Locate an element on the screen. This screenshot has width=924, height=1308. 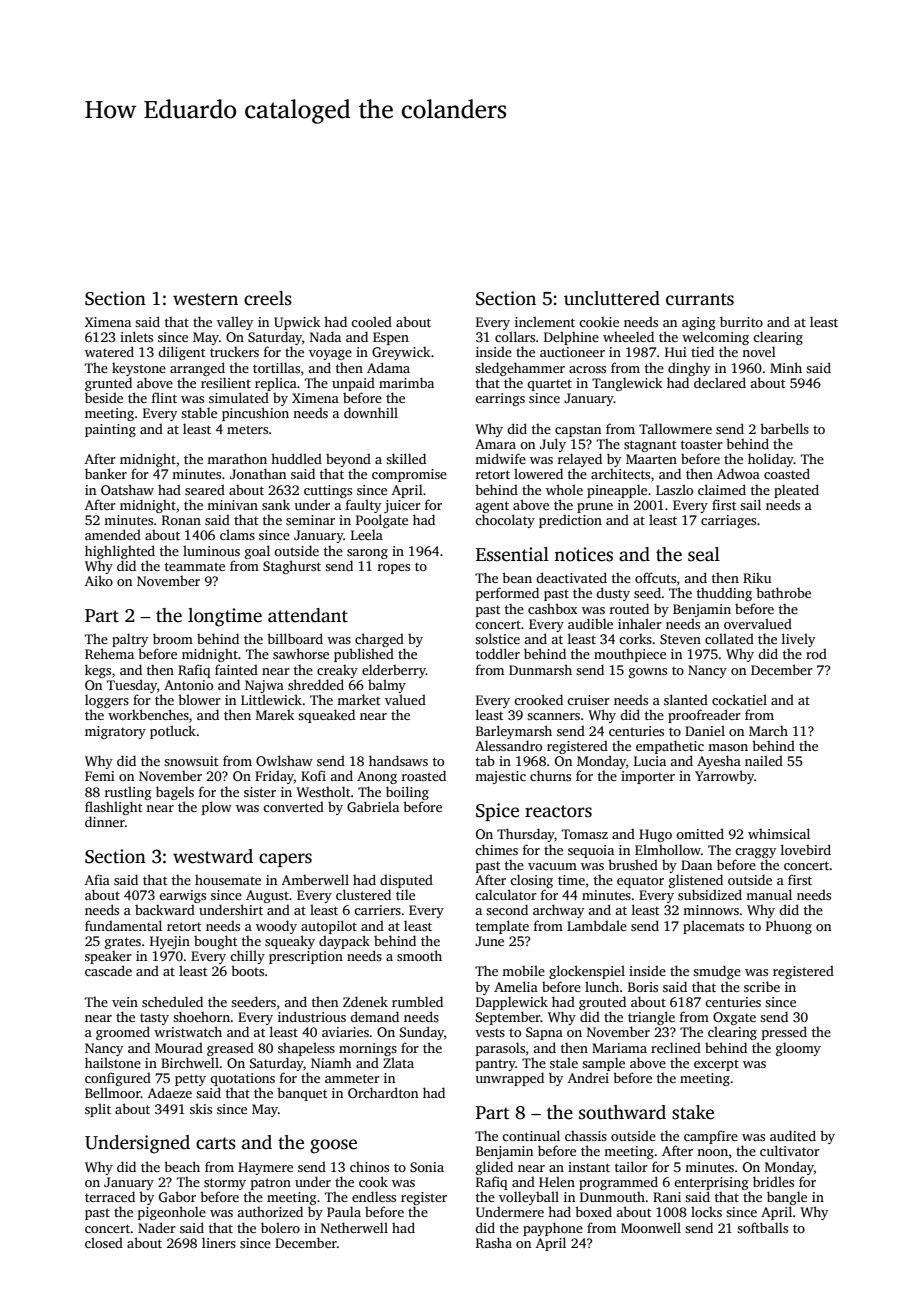
burrito is located at coordinates (741, 321).
